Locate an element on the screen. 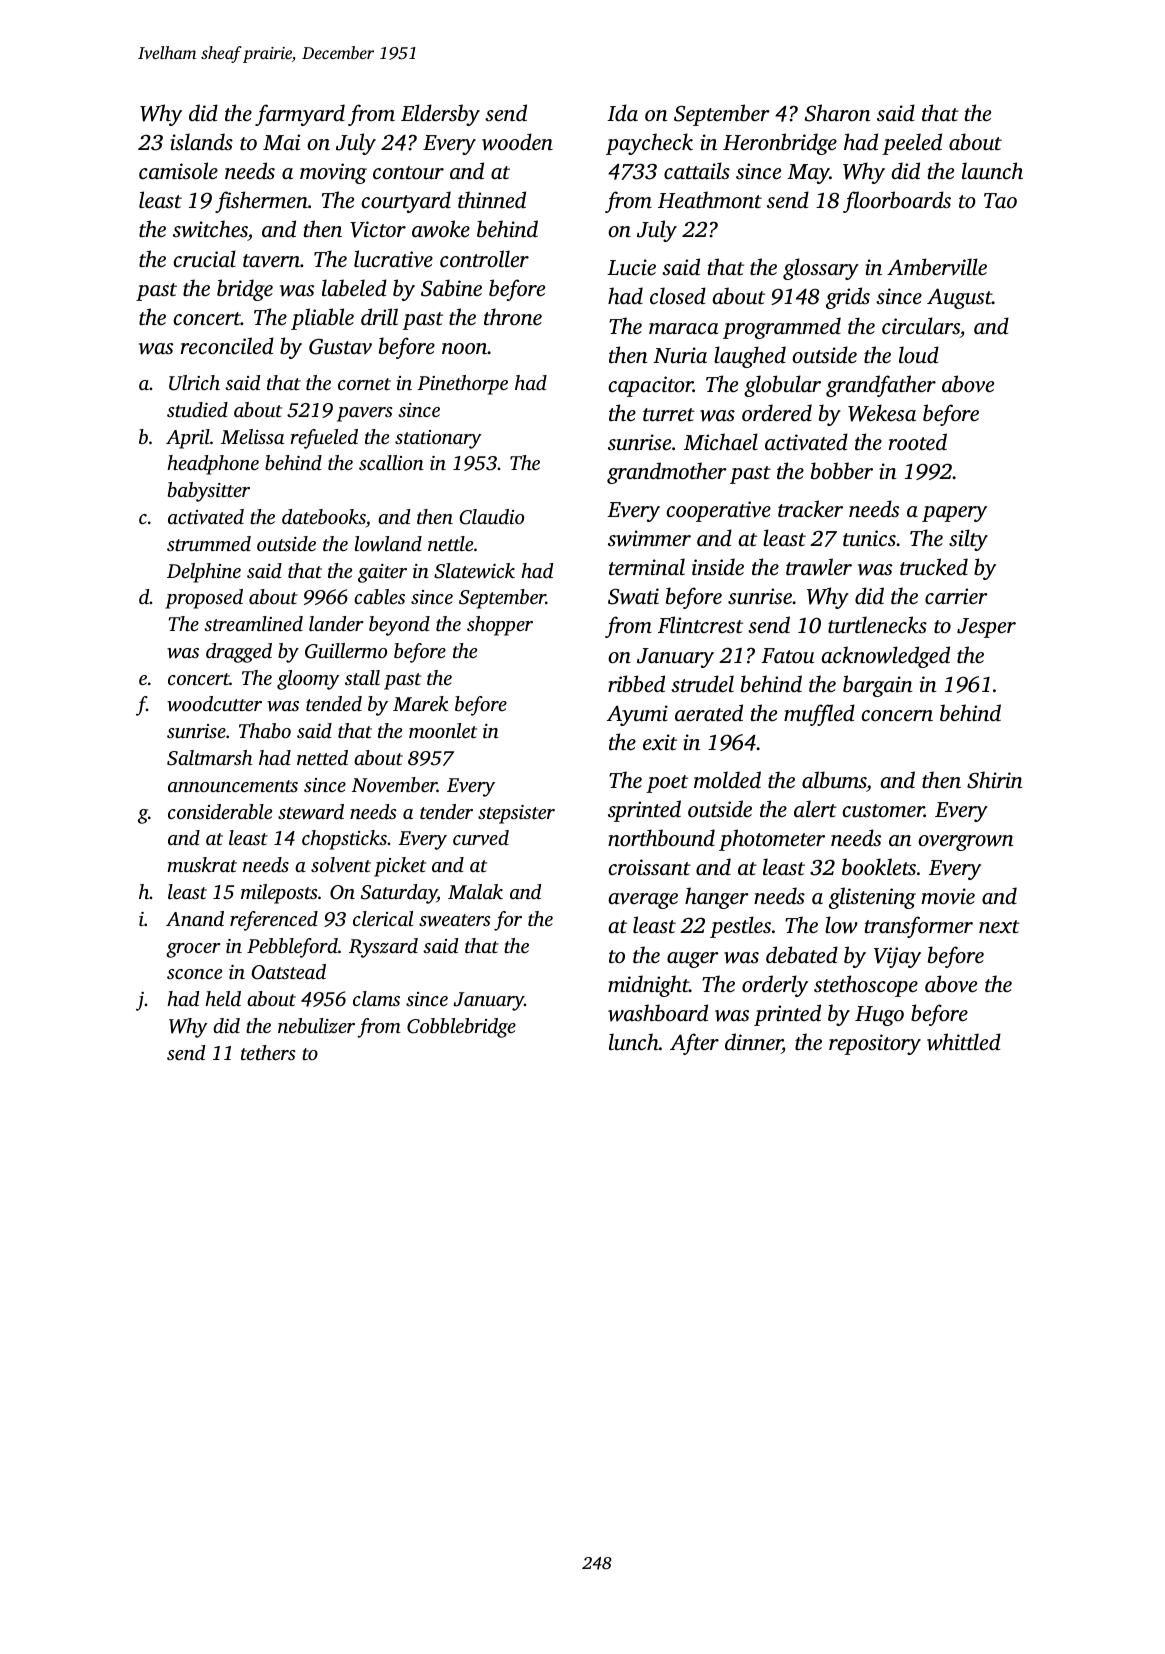  steward is located at coordinates (311, 811).
